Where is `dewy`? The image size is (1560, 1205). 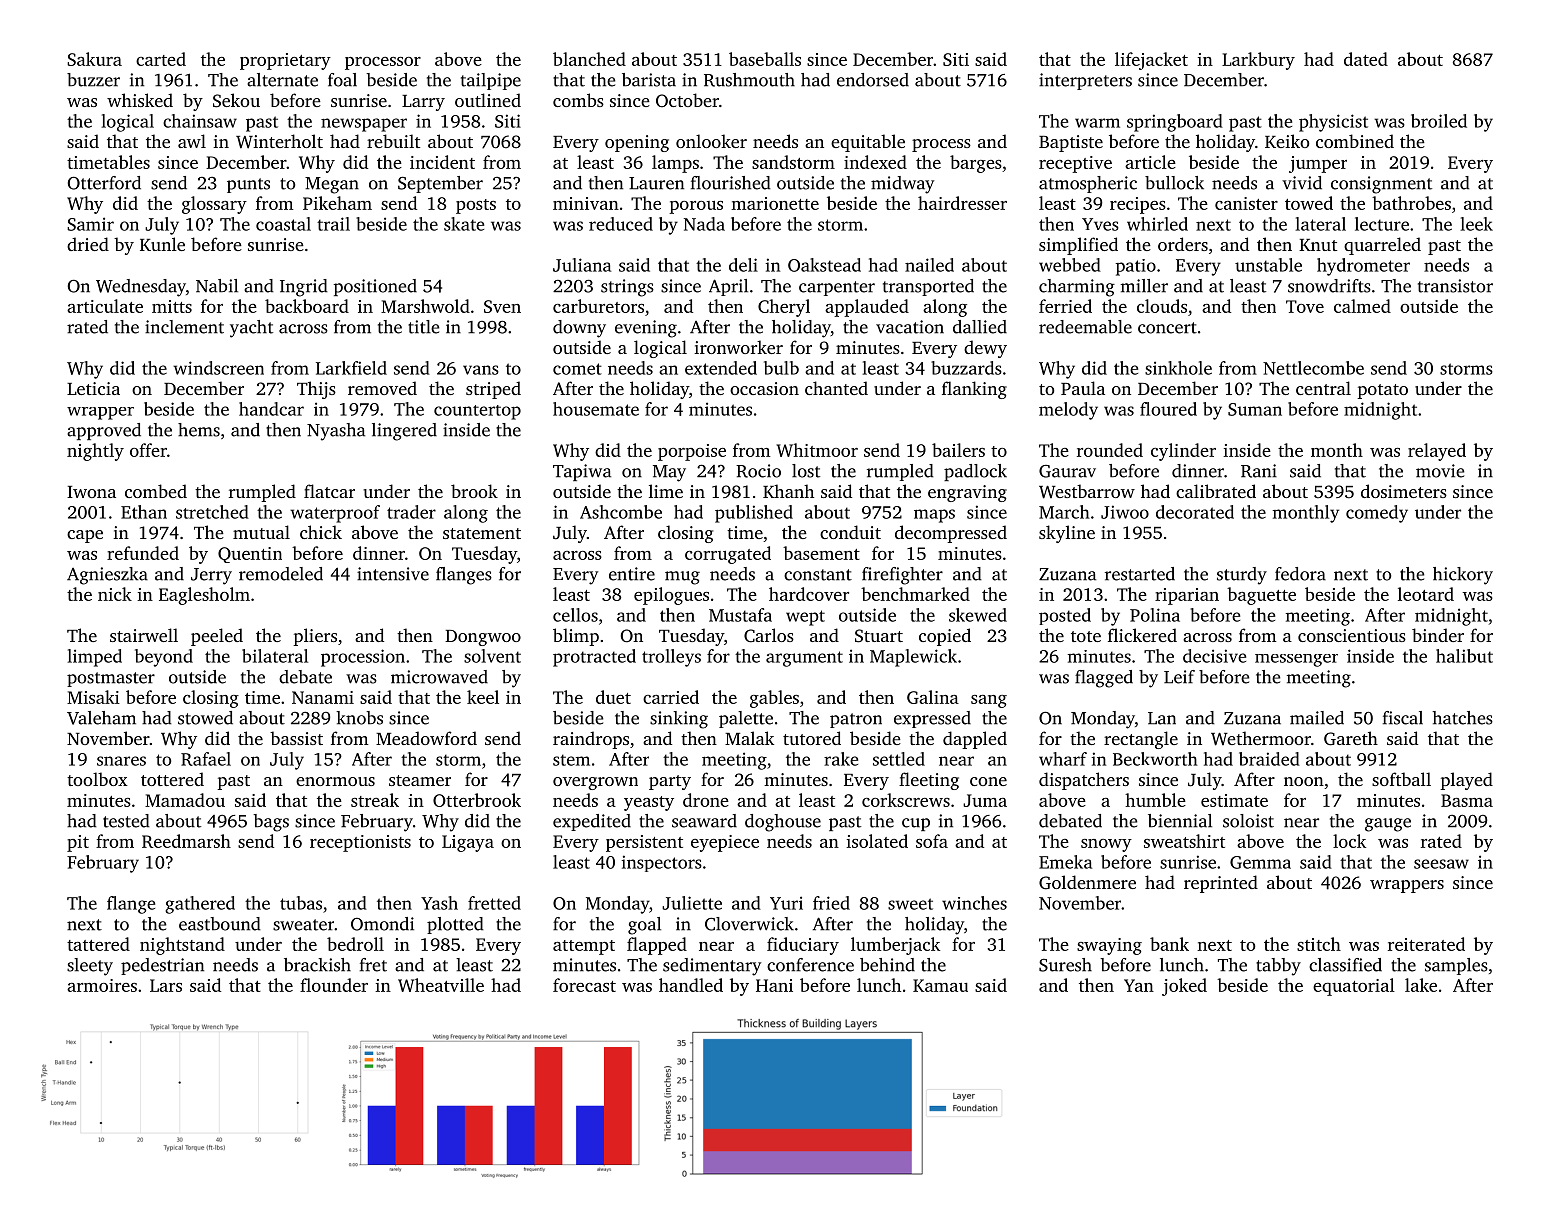
dewy is located at coordinates (985, 349).
